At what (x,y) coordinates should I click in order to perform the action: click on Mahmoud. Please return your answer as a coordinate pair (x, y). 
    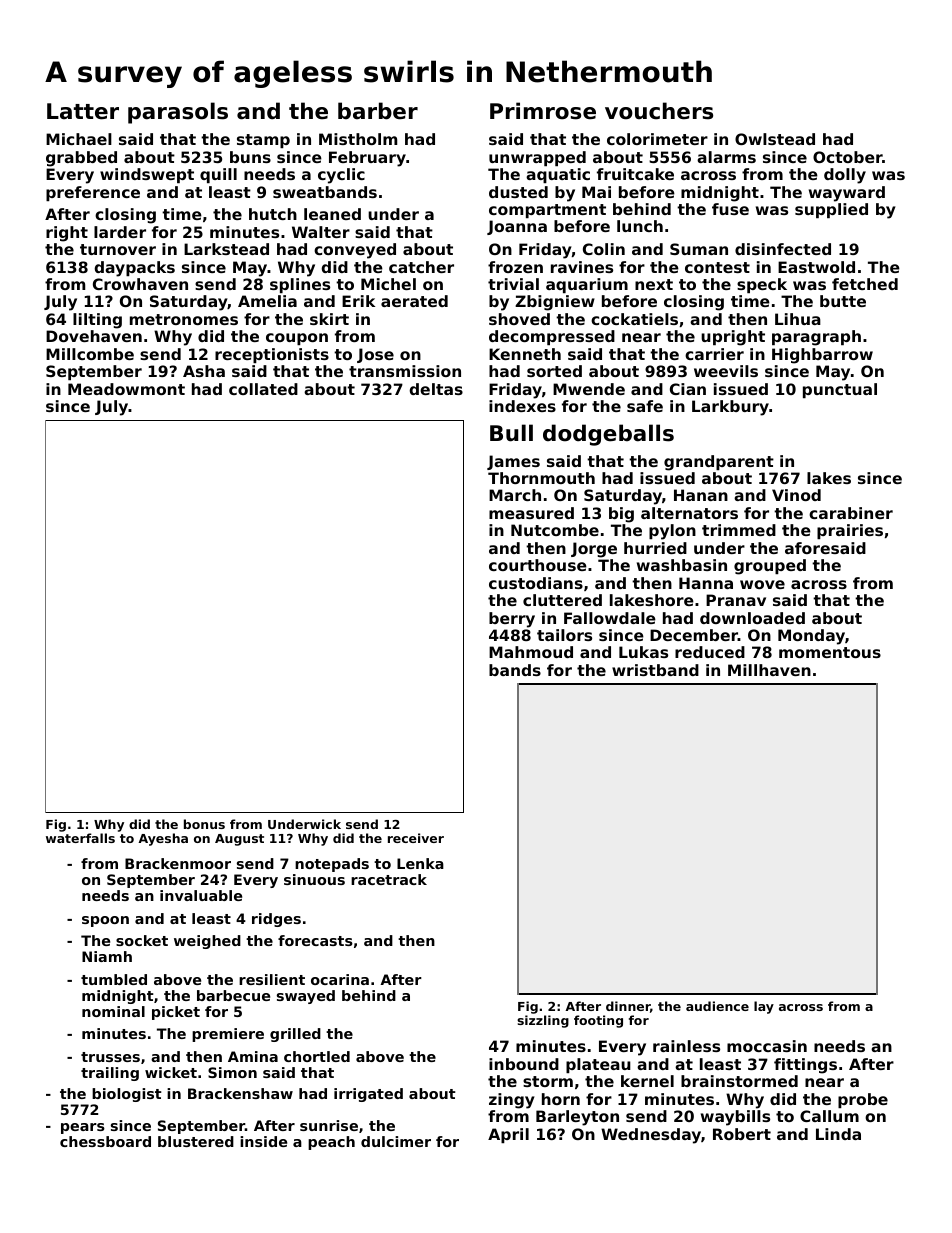
    Looking at the image, I should click on (531, 652).
